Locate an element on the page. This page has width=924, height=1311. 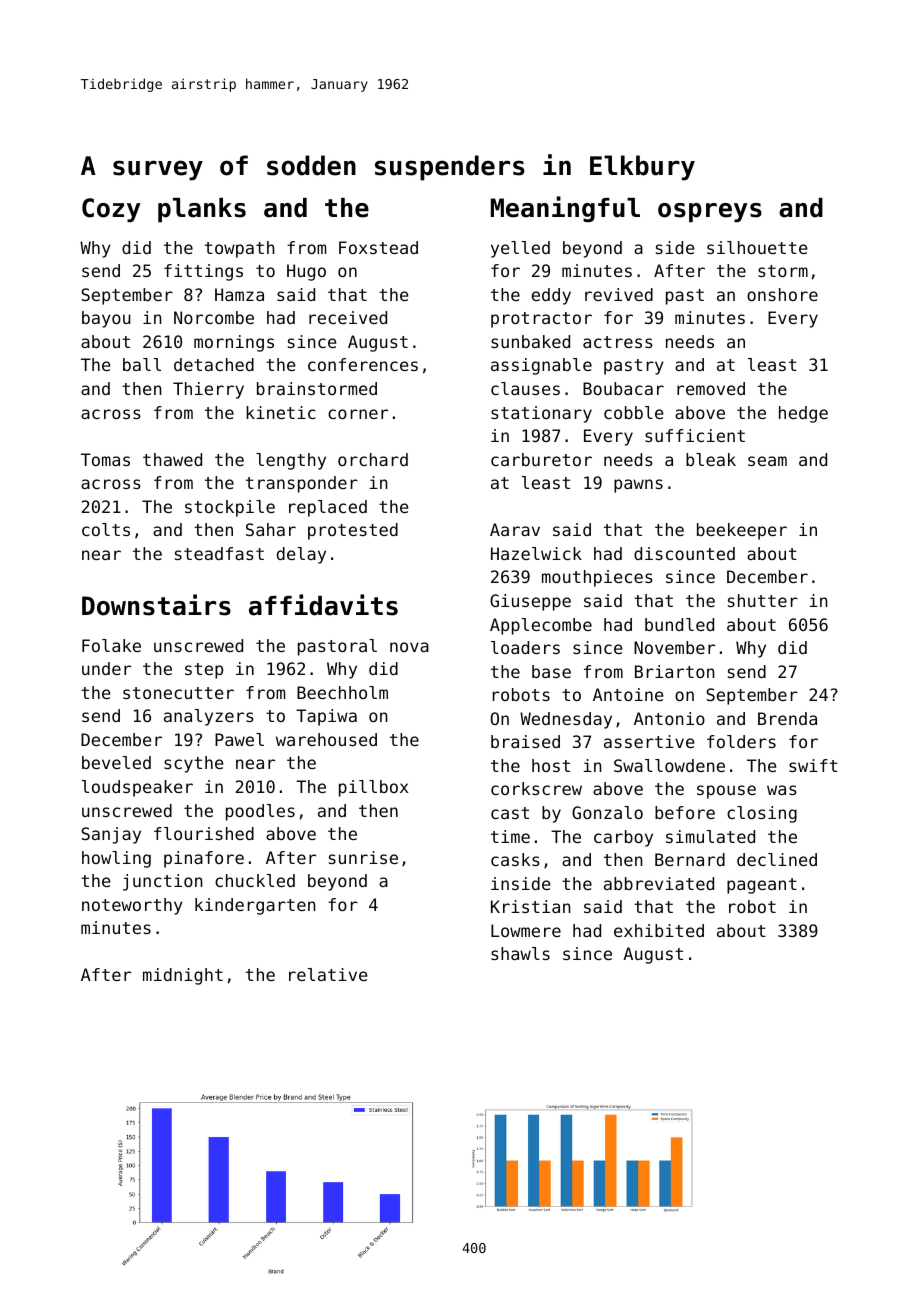
Norcombe is located at coordinates (214, 317).
